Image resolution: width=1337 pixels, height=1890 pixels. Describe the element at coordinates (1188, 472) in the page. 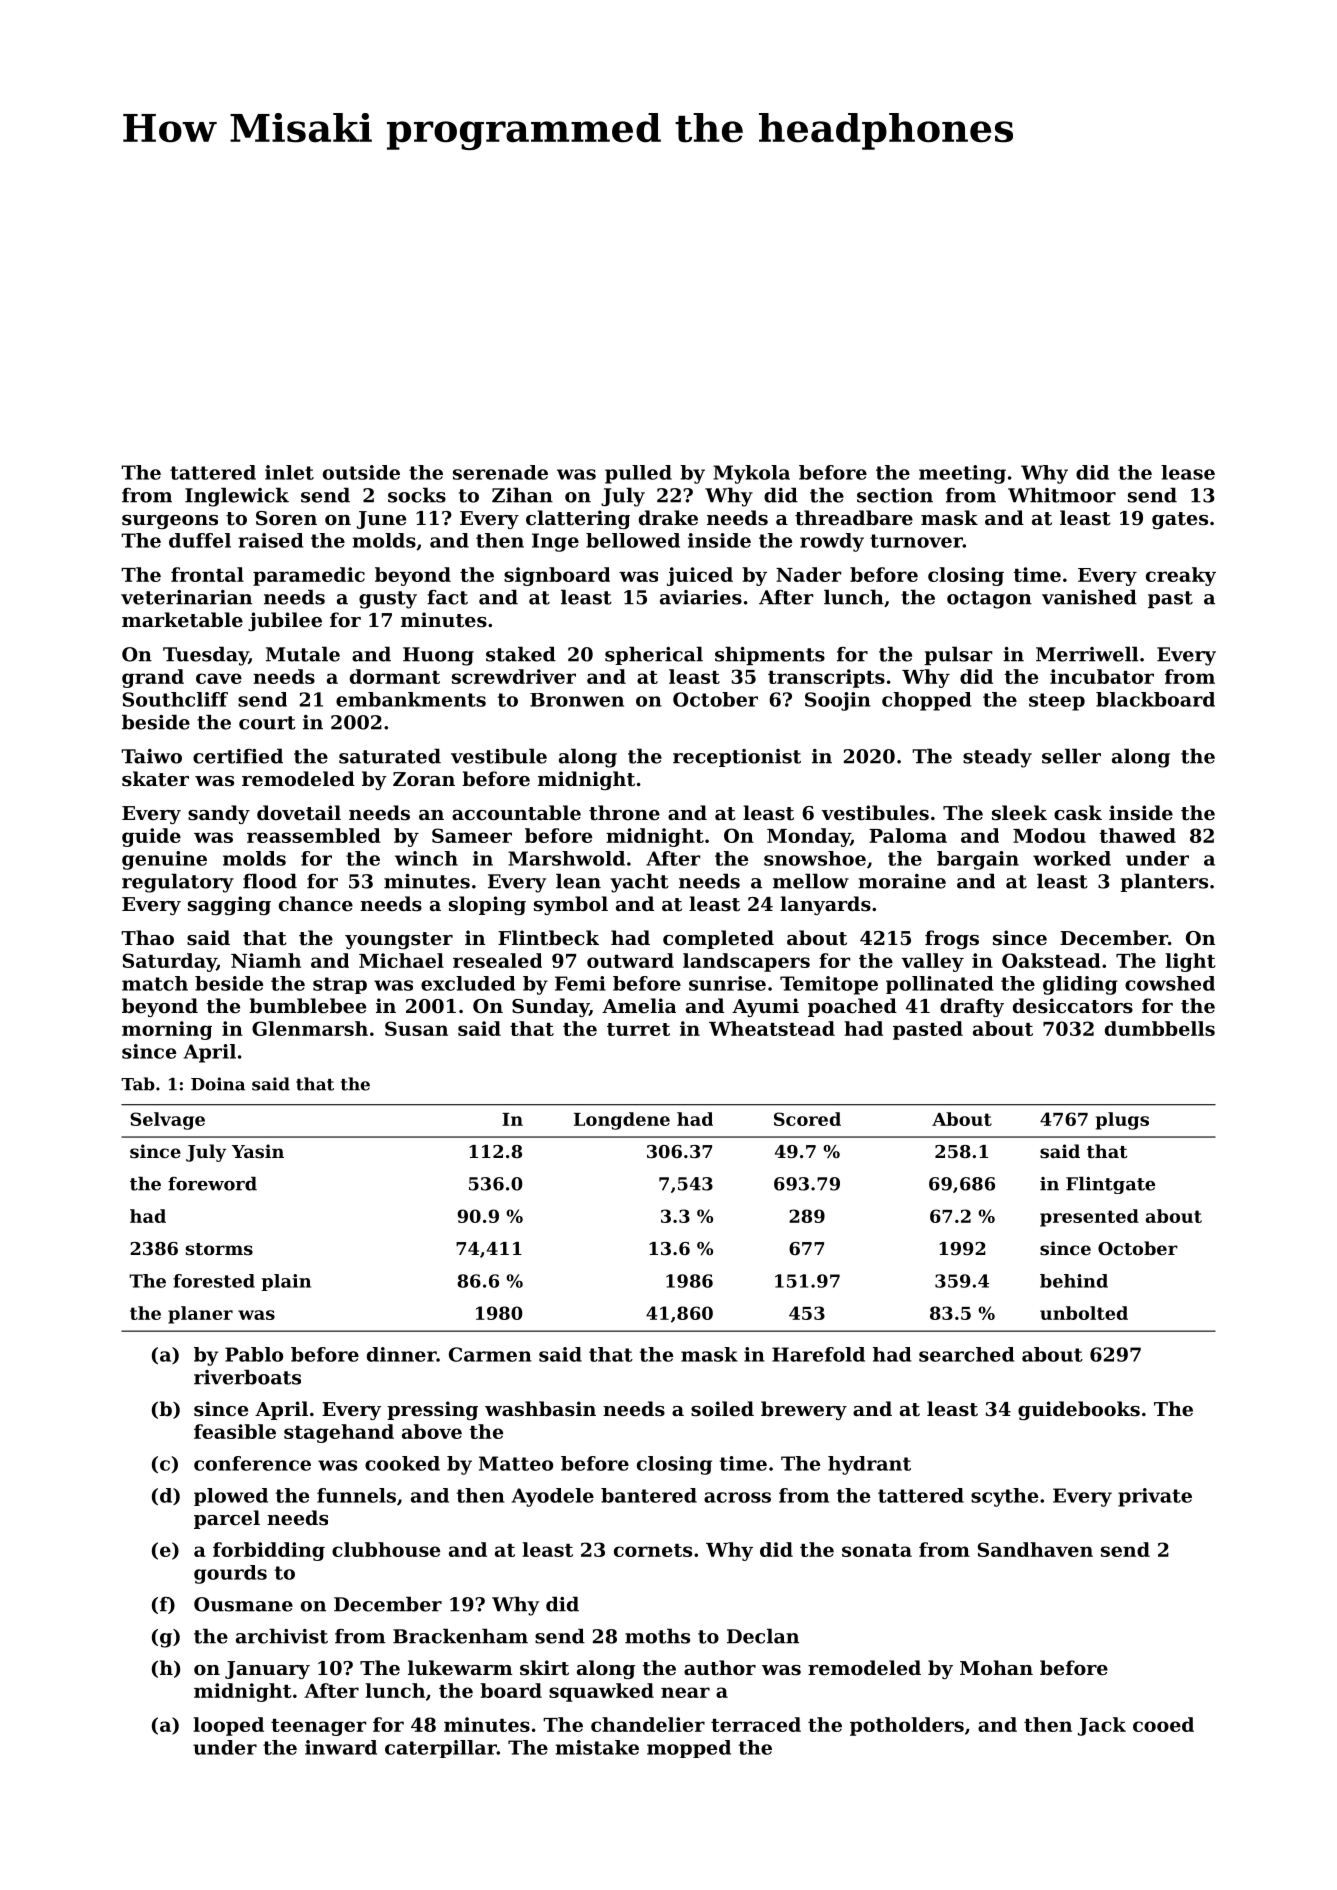

I see `lease` at that location.
